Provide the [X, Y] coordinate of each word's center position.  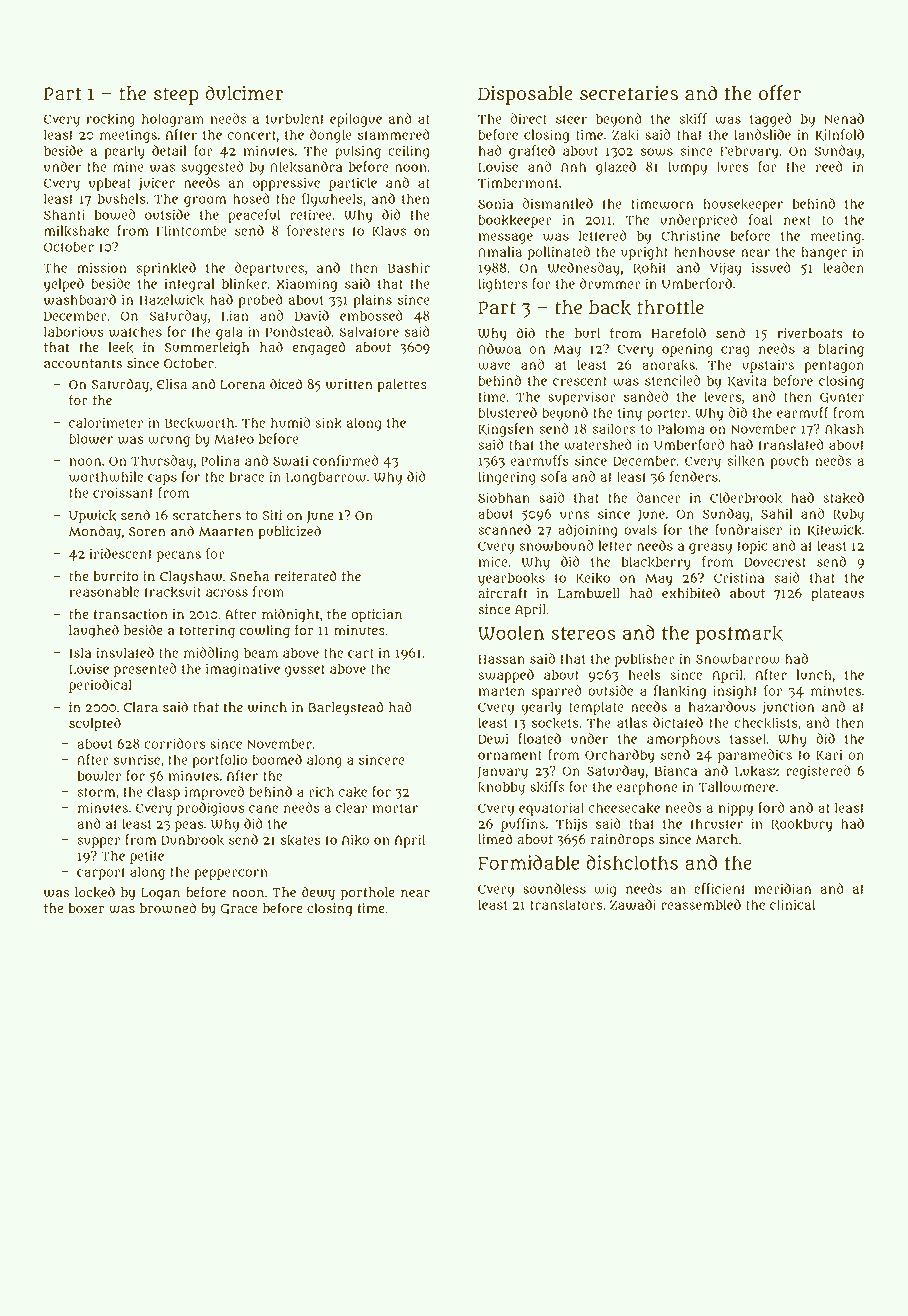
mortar [395, 808]
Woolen [511, 632]
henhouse [704, 251]
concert [252, 135]
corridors [174, 743]
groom [205, 201]
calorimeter [106, 422]
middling [211, 654]
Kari [829, 755]
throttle [670, 307]
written [349, 384]
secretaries [629, 93]
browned [168, 908]
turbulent [295, 118]
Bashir [409, 267]
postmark [739, 634]
